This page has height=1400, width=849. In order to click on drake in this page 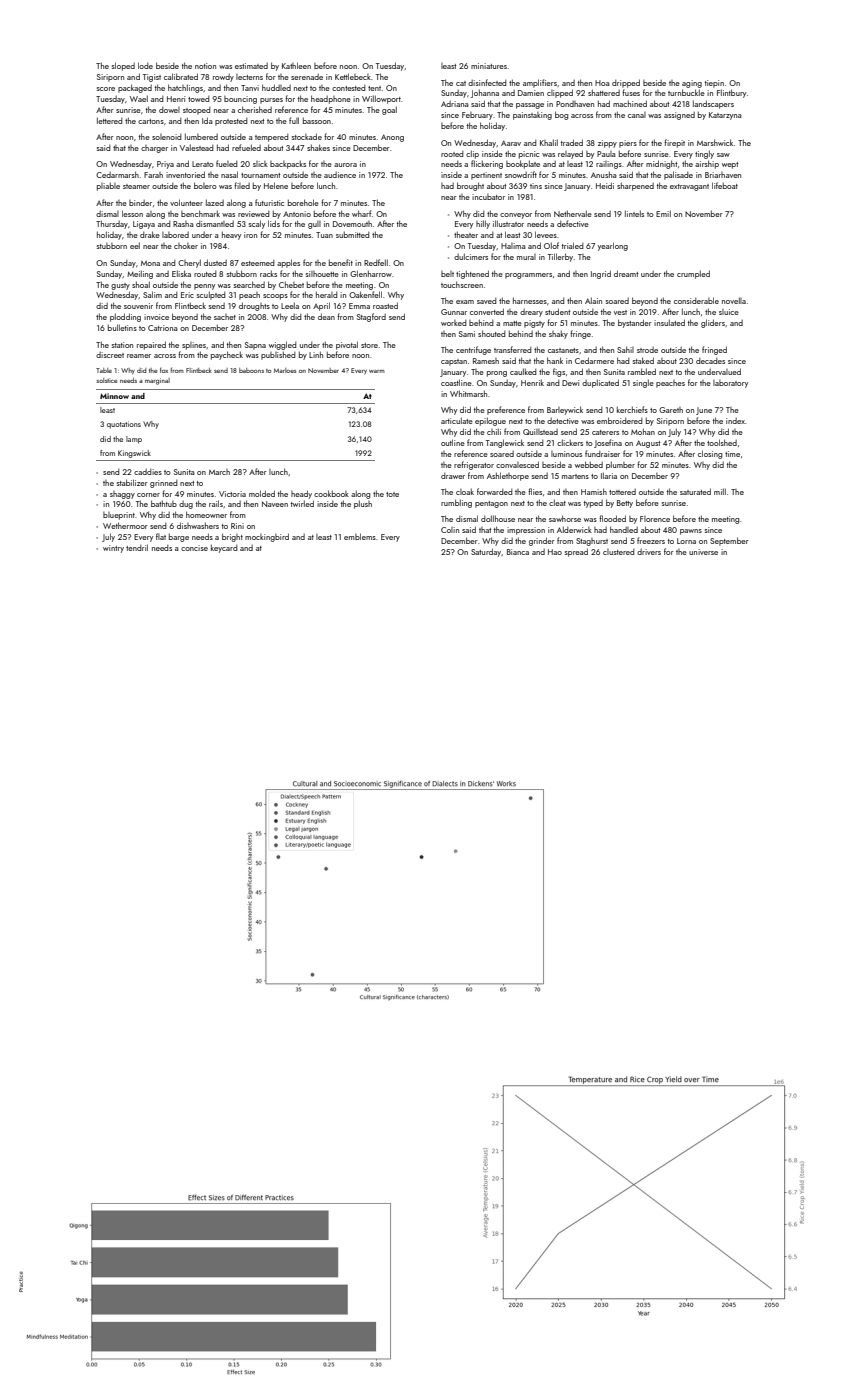, I will do `click(150, 234)`.
